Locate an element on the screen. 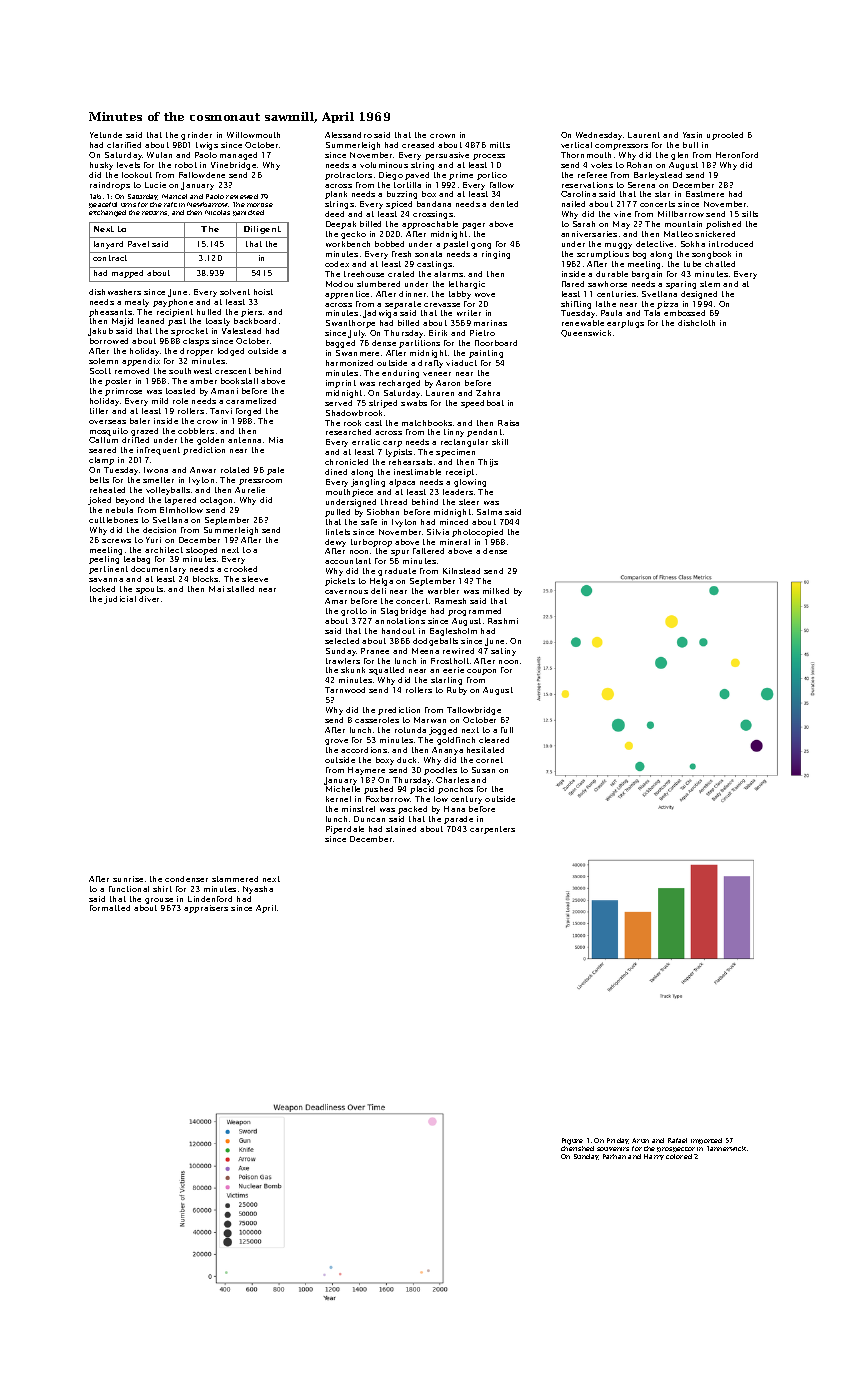 The image size is (849, 1400). shirt is located at coordinates (162, 889).
